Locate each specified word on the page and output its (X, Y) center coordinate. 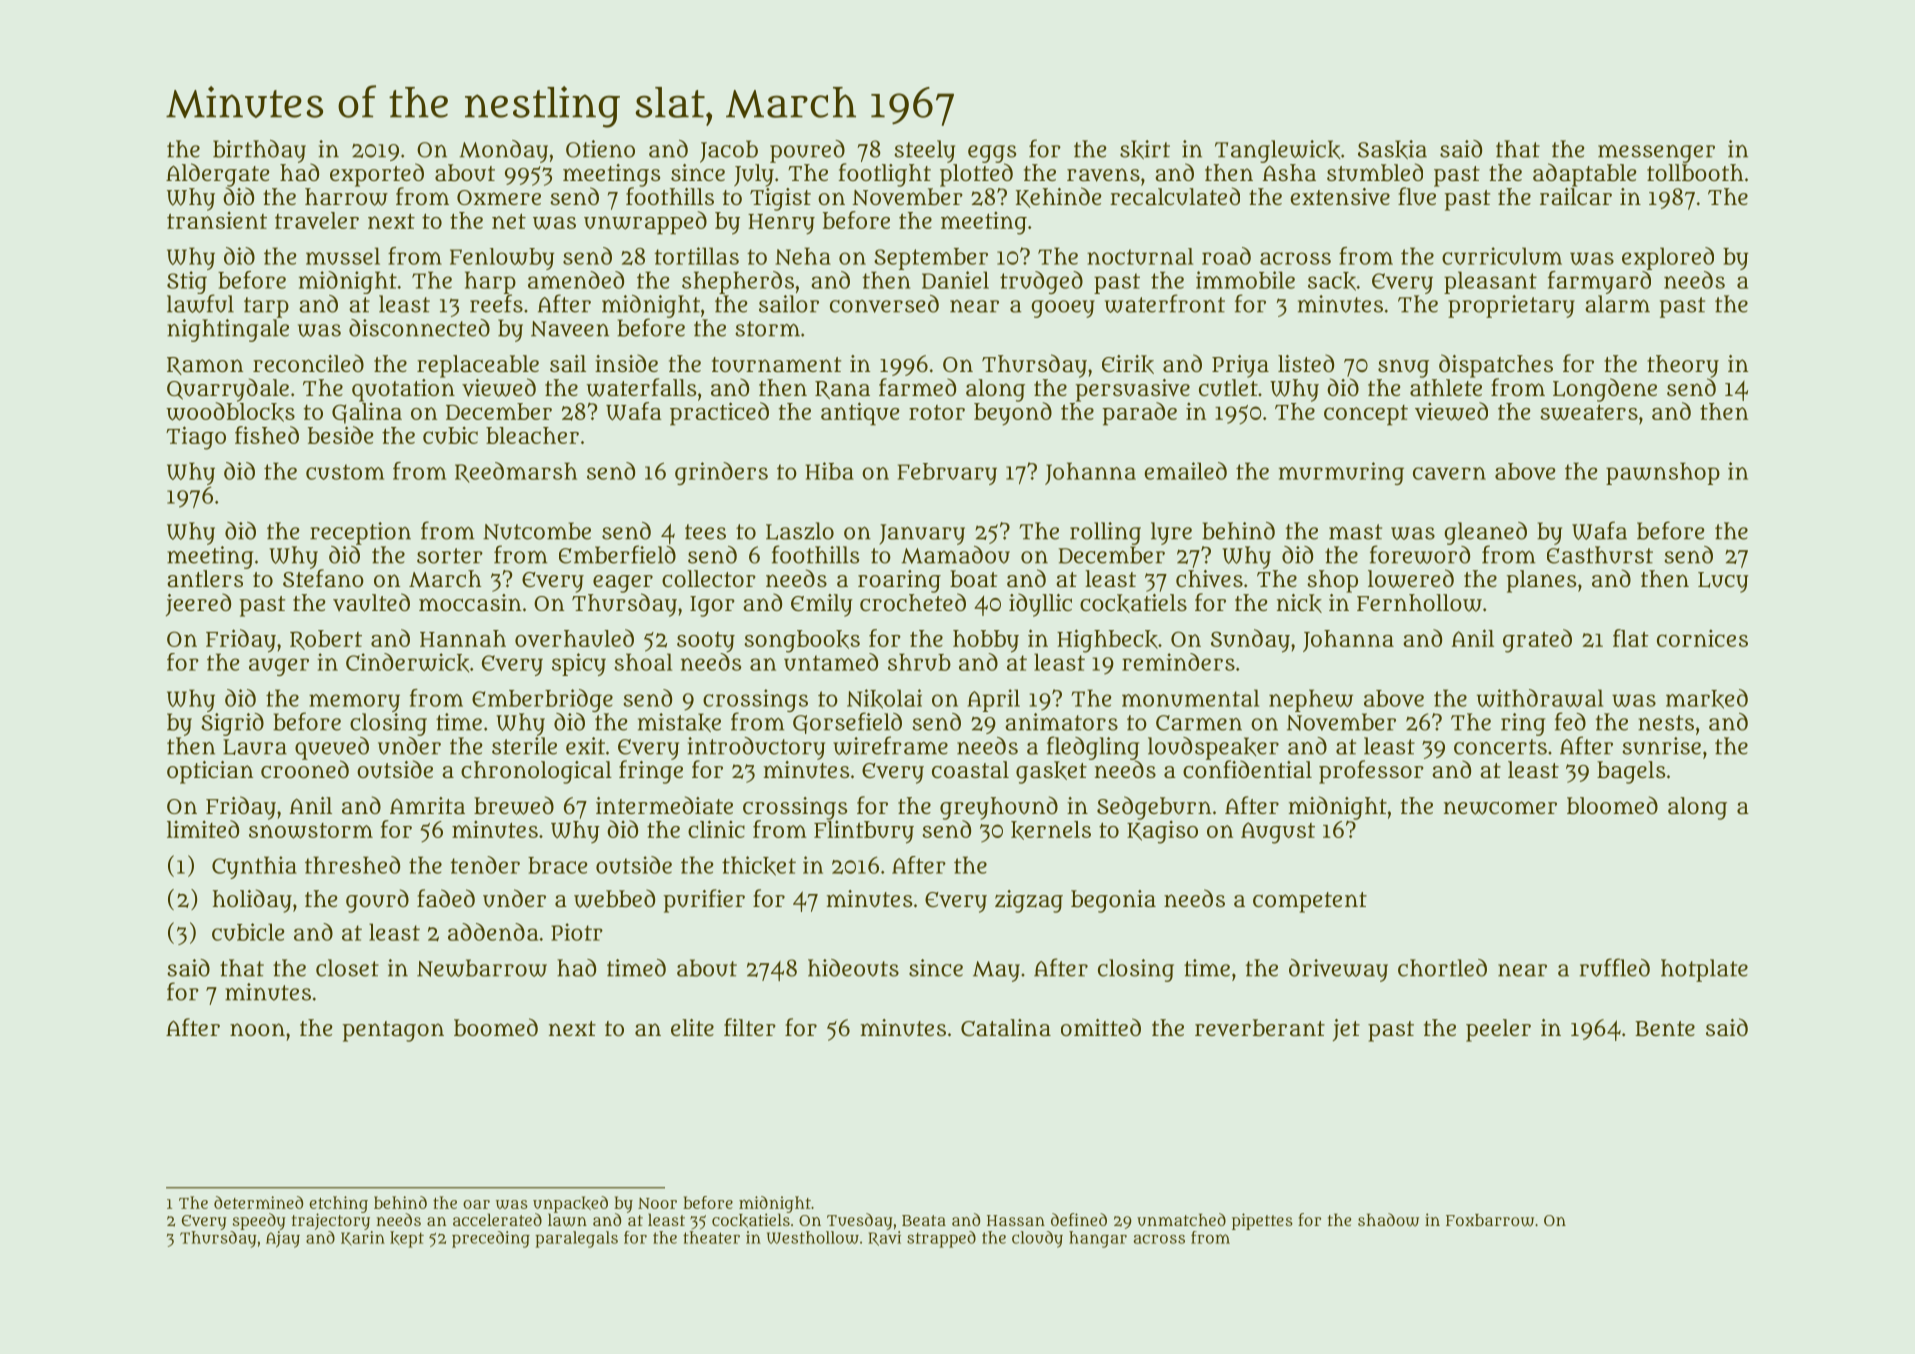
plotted (976, 175)
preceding (491, 1239)
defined (1079, 1219)
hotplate (1704, 970)
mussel (343, 256)
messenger (1656, 154)
